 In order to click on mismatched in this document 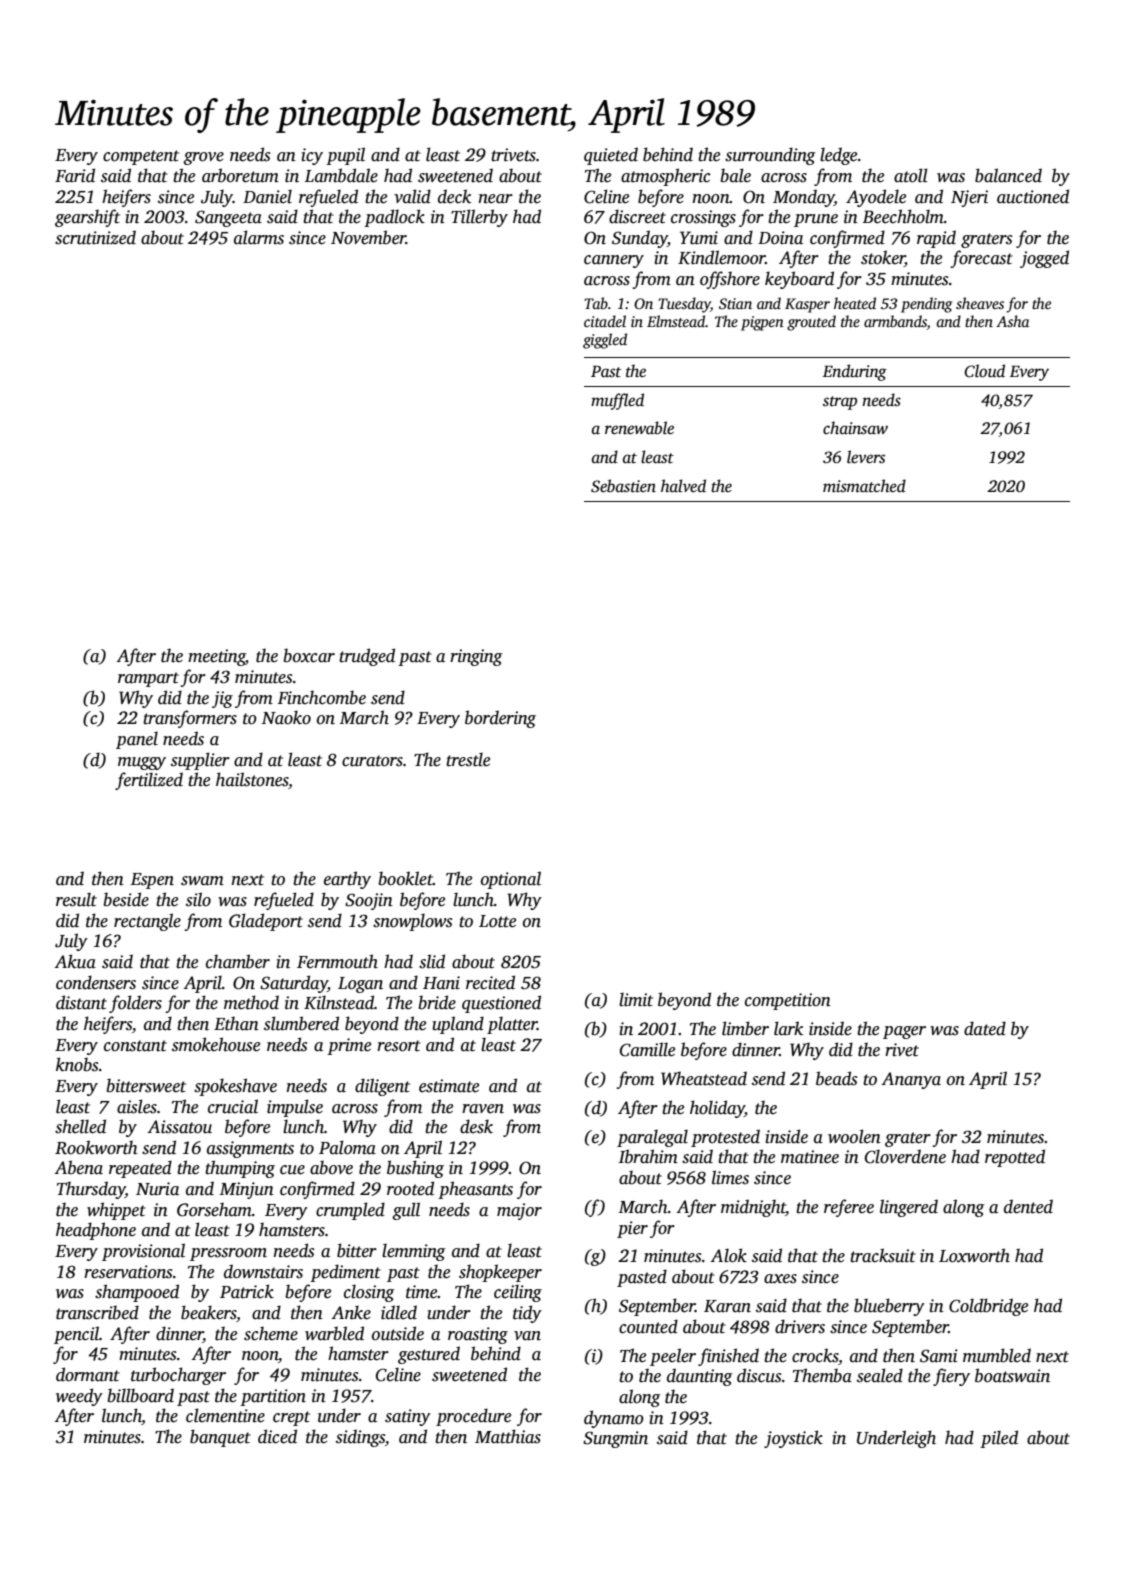, I will do `click(864, 486)`.
